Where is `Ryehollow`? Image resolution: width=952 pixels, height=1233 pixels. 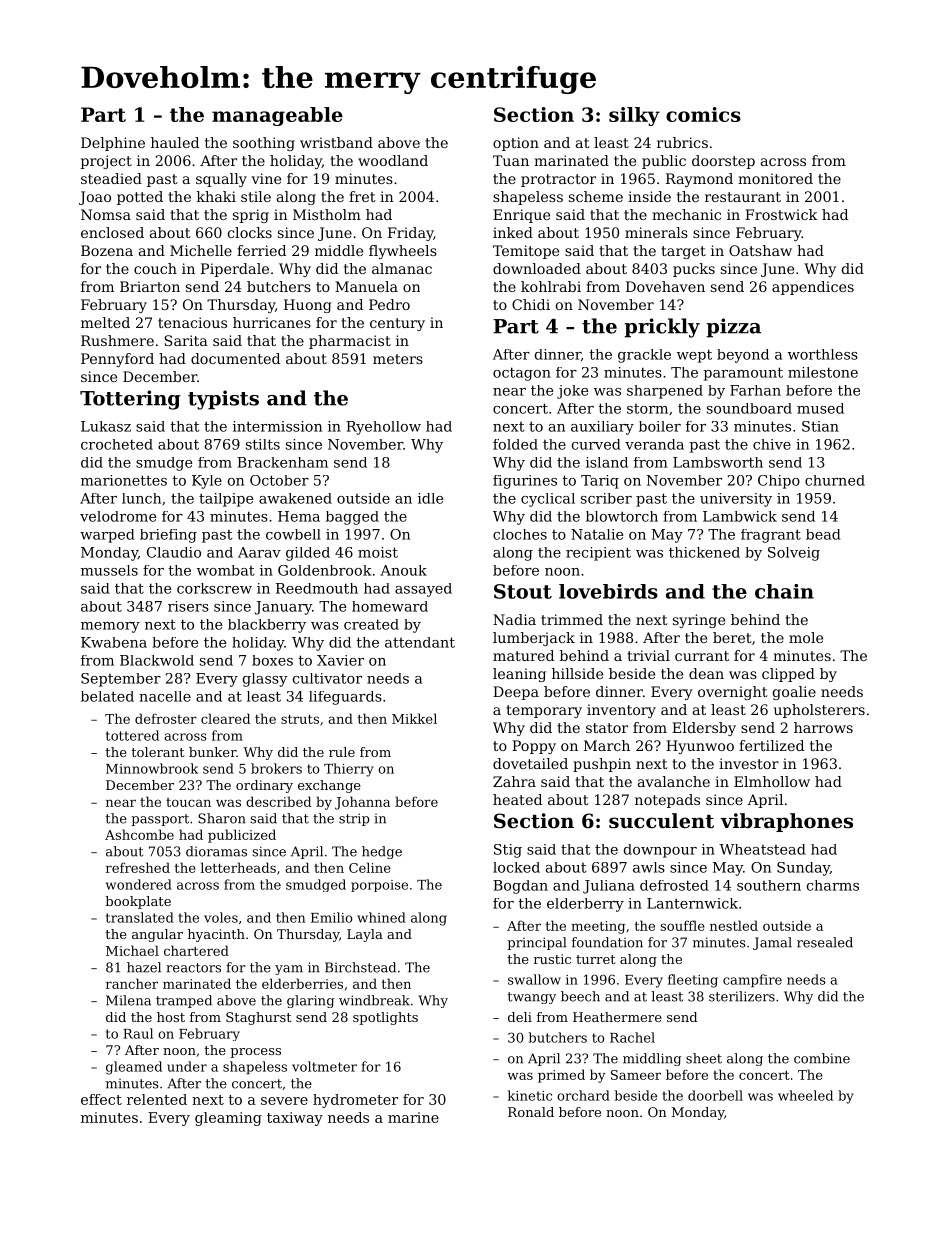
Ryehollow is located at coordinates (383, 428).
